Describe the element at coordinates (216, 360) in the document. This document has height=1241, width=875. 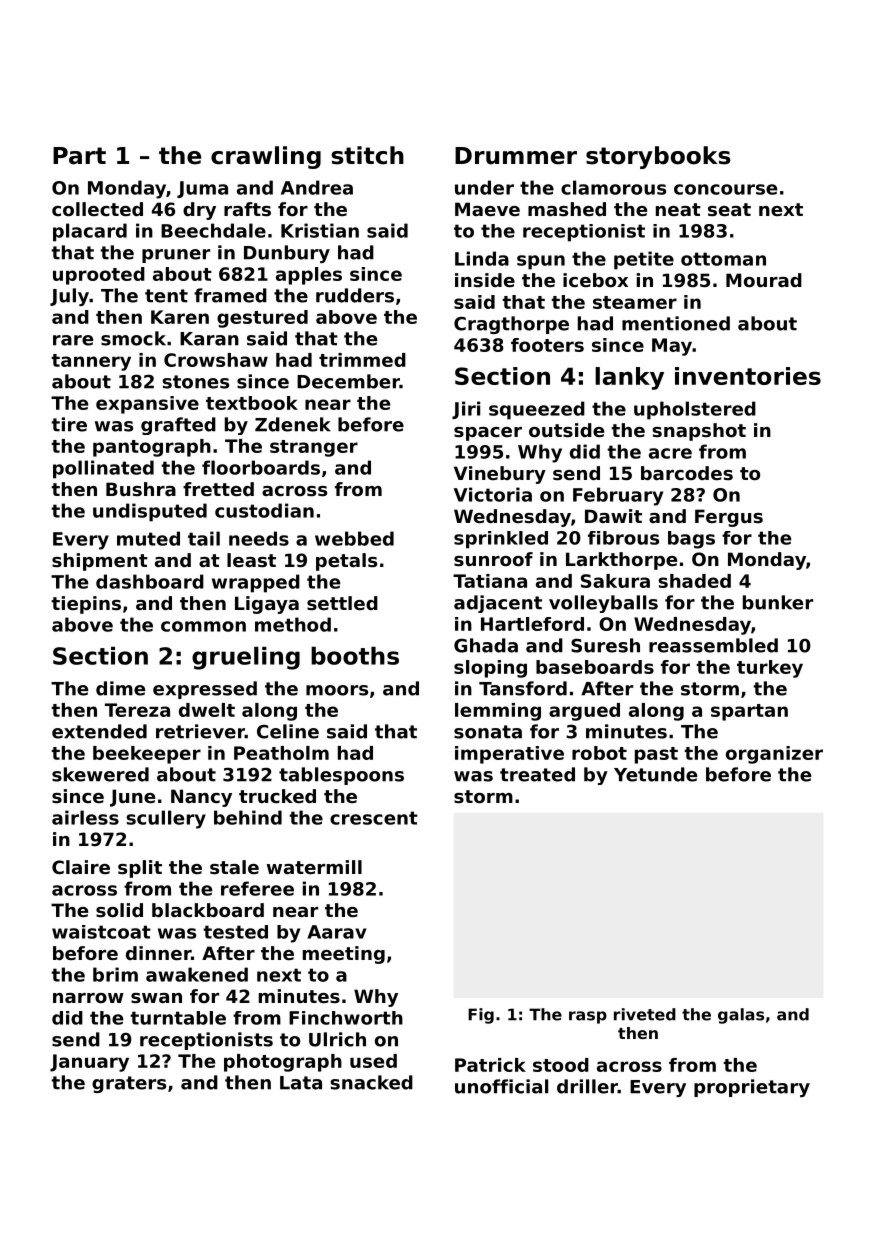
I see `Crowshaw` at that location.
